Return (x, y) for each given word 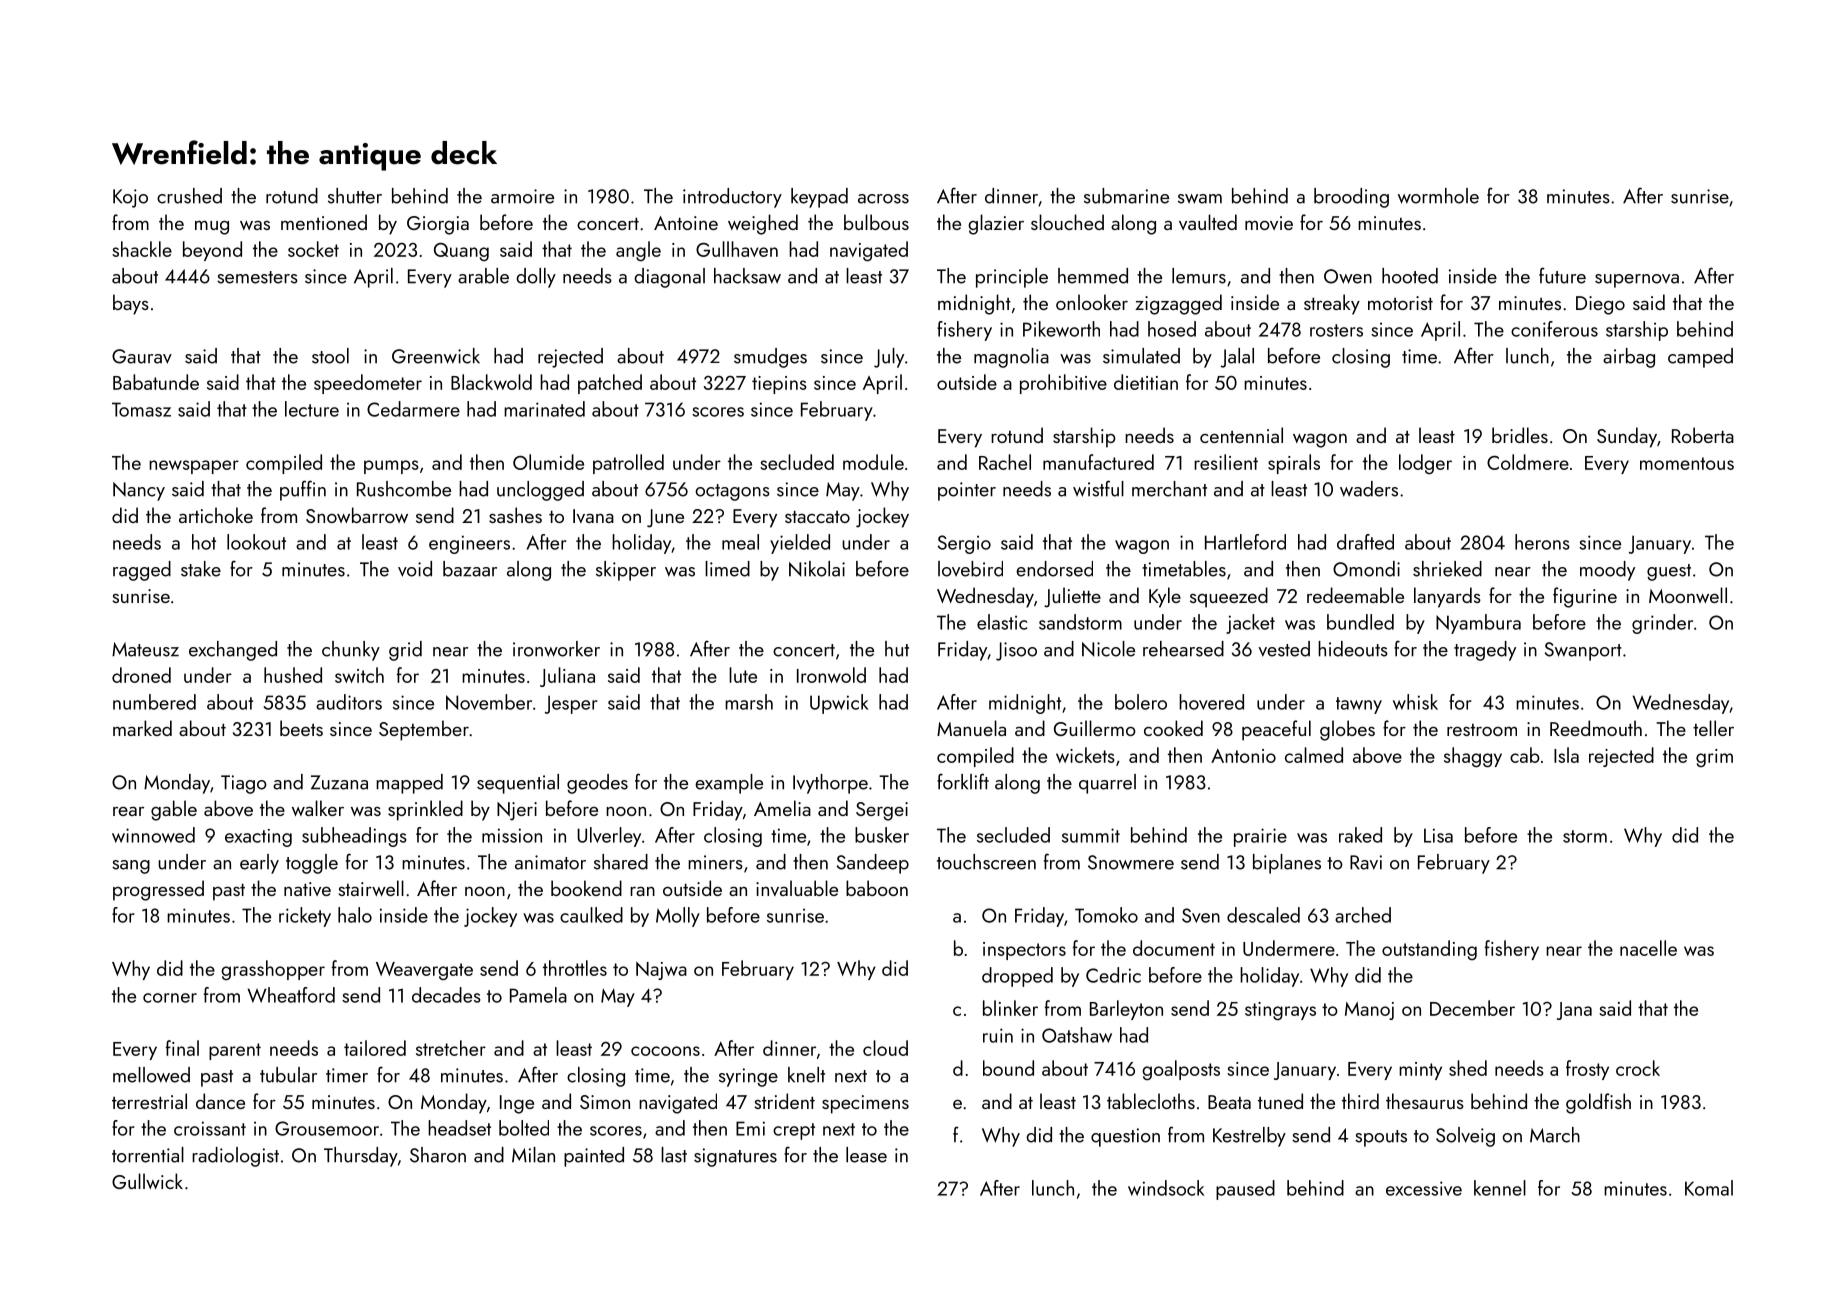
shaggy (1473, 757)
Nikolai (817, 569)
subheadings (354, 837)
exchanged (233, 651)
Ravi (1366, 862)
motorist (1400, 303)
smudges (770, 358)
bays (131, 304)
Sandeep (873, 864)
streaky (1332, 304)
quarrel (1107, 784)
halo (355, 915)
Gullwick (147, 1181)
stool (330, 356)
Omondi (1366, 569)
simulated (1141, 356)
